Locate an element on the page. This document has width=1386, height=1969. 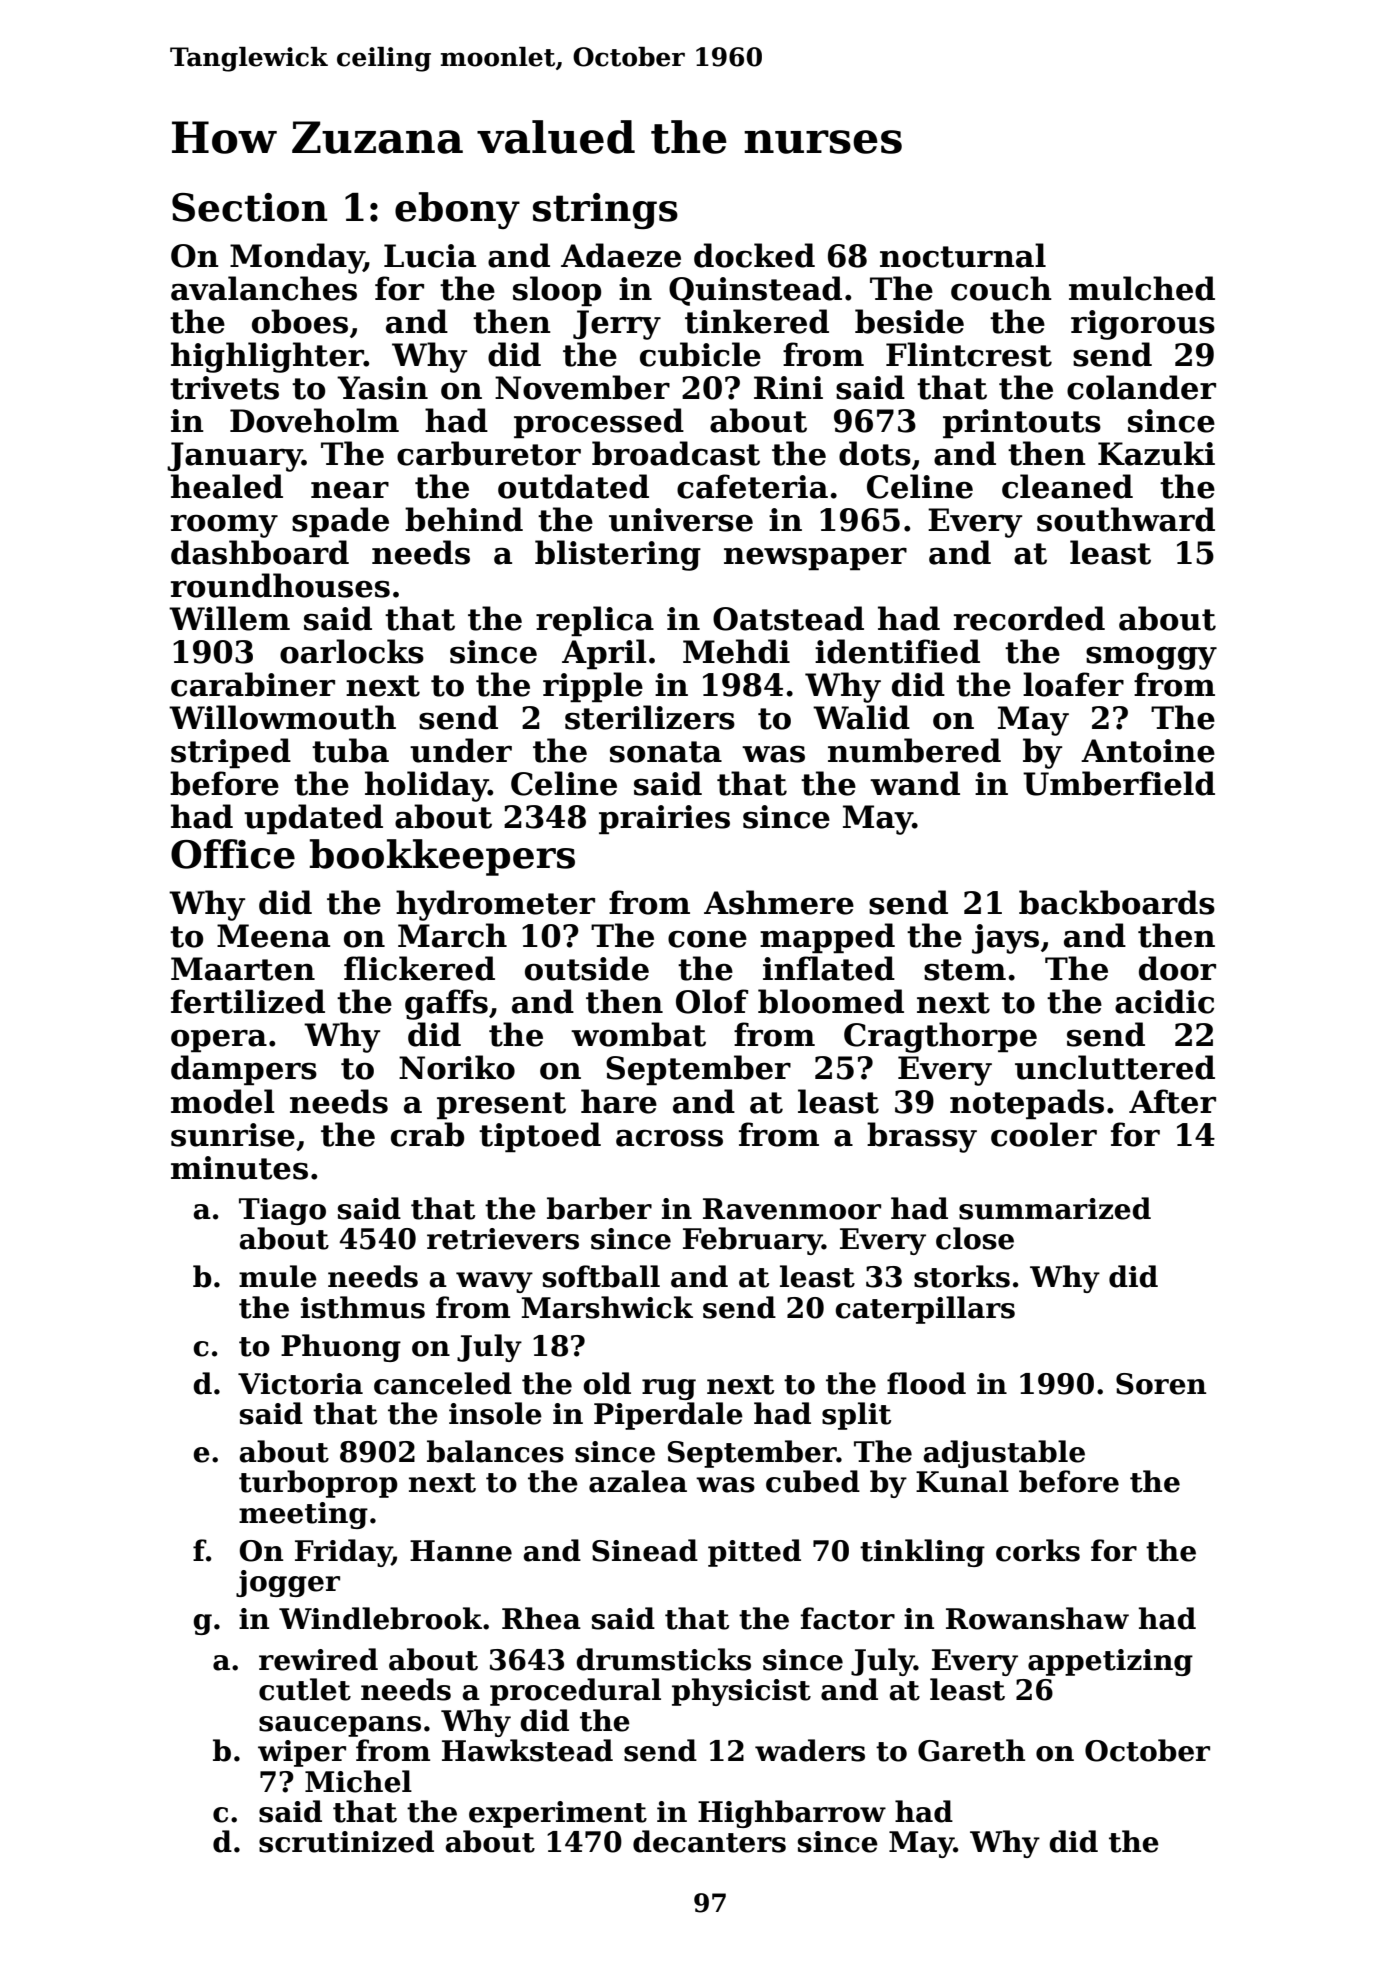
Gareth is located at coordinates (971, 1750).
